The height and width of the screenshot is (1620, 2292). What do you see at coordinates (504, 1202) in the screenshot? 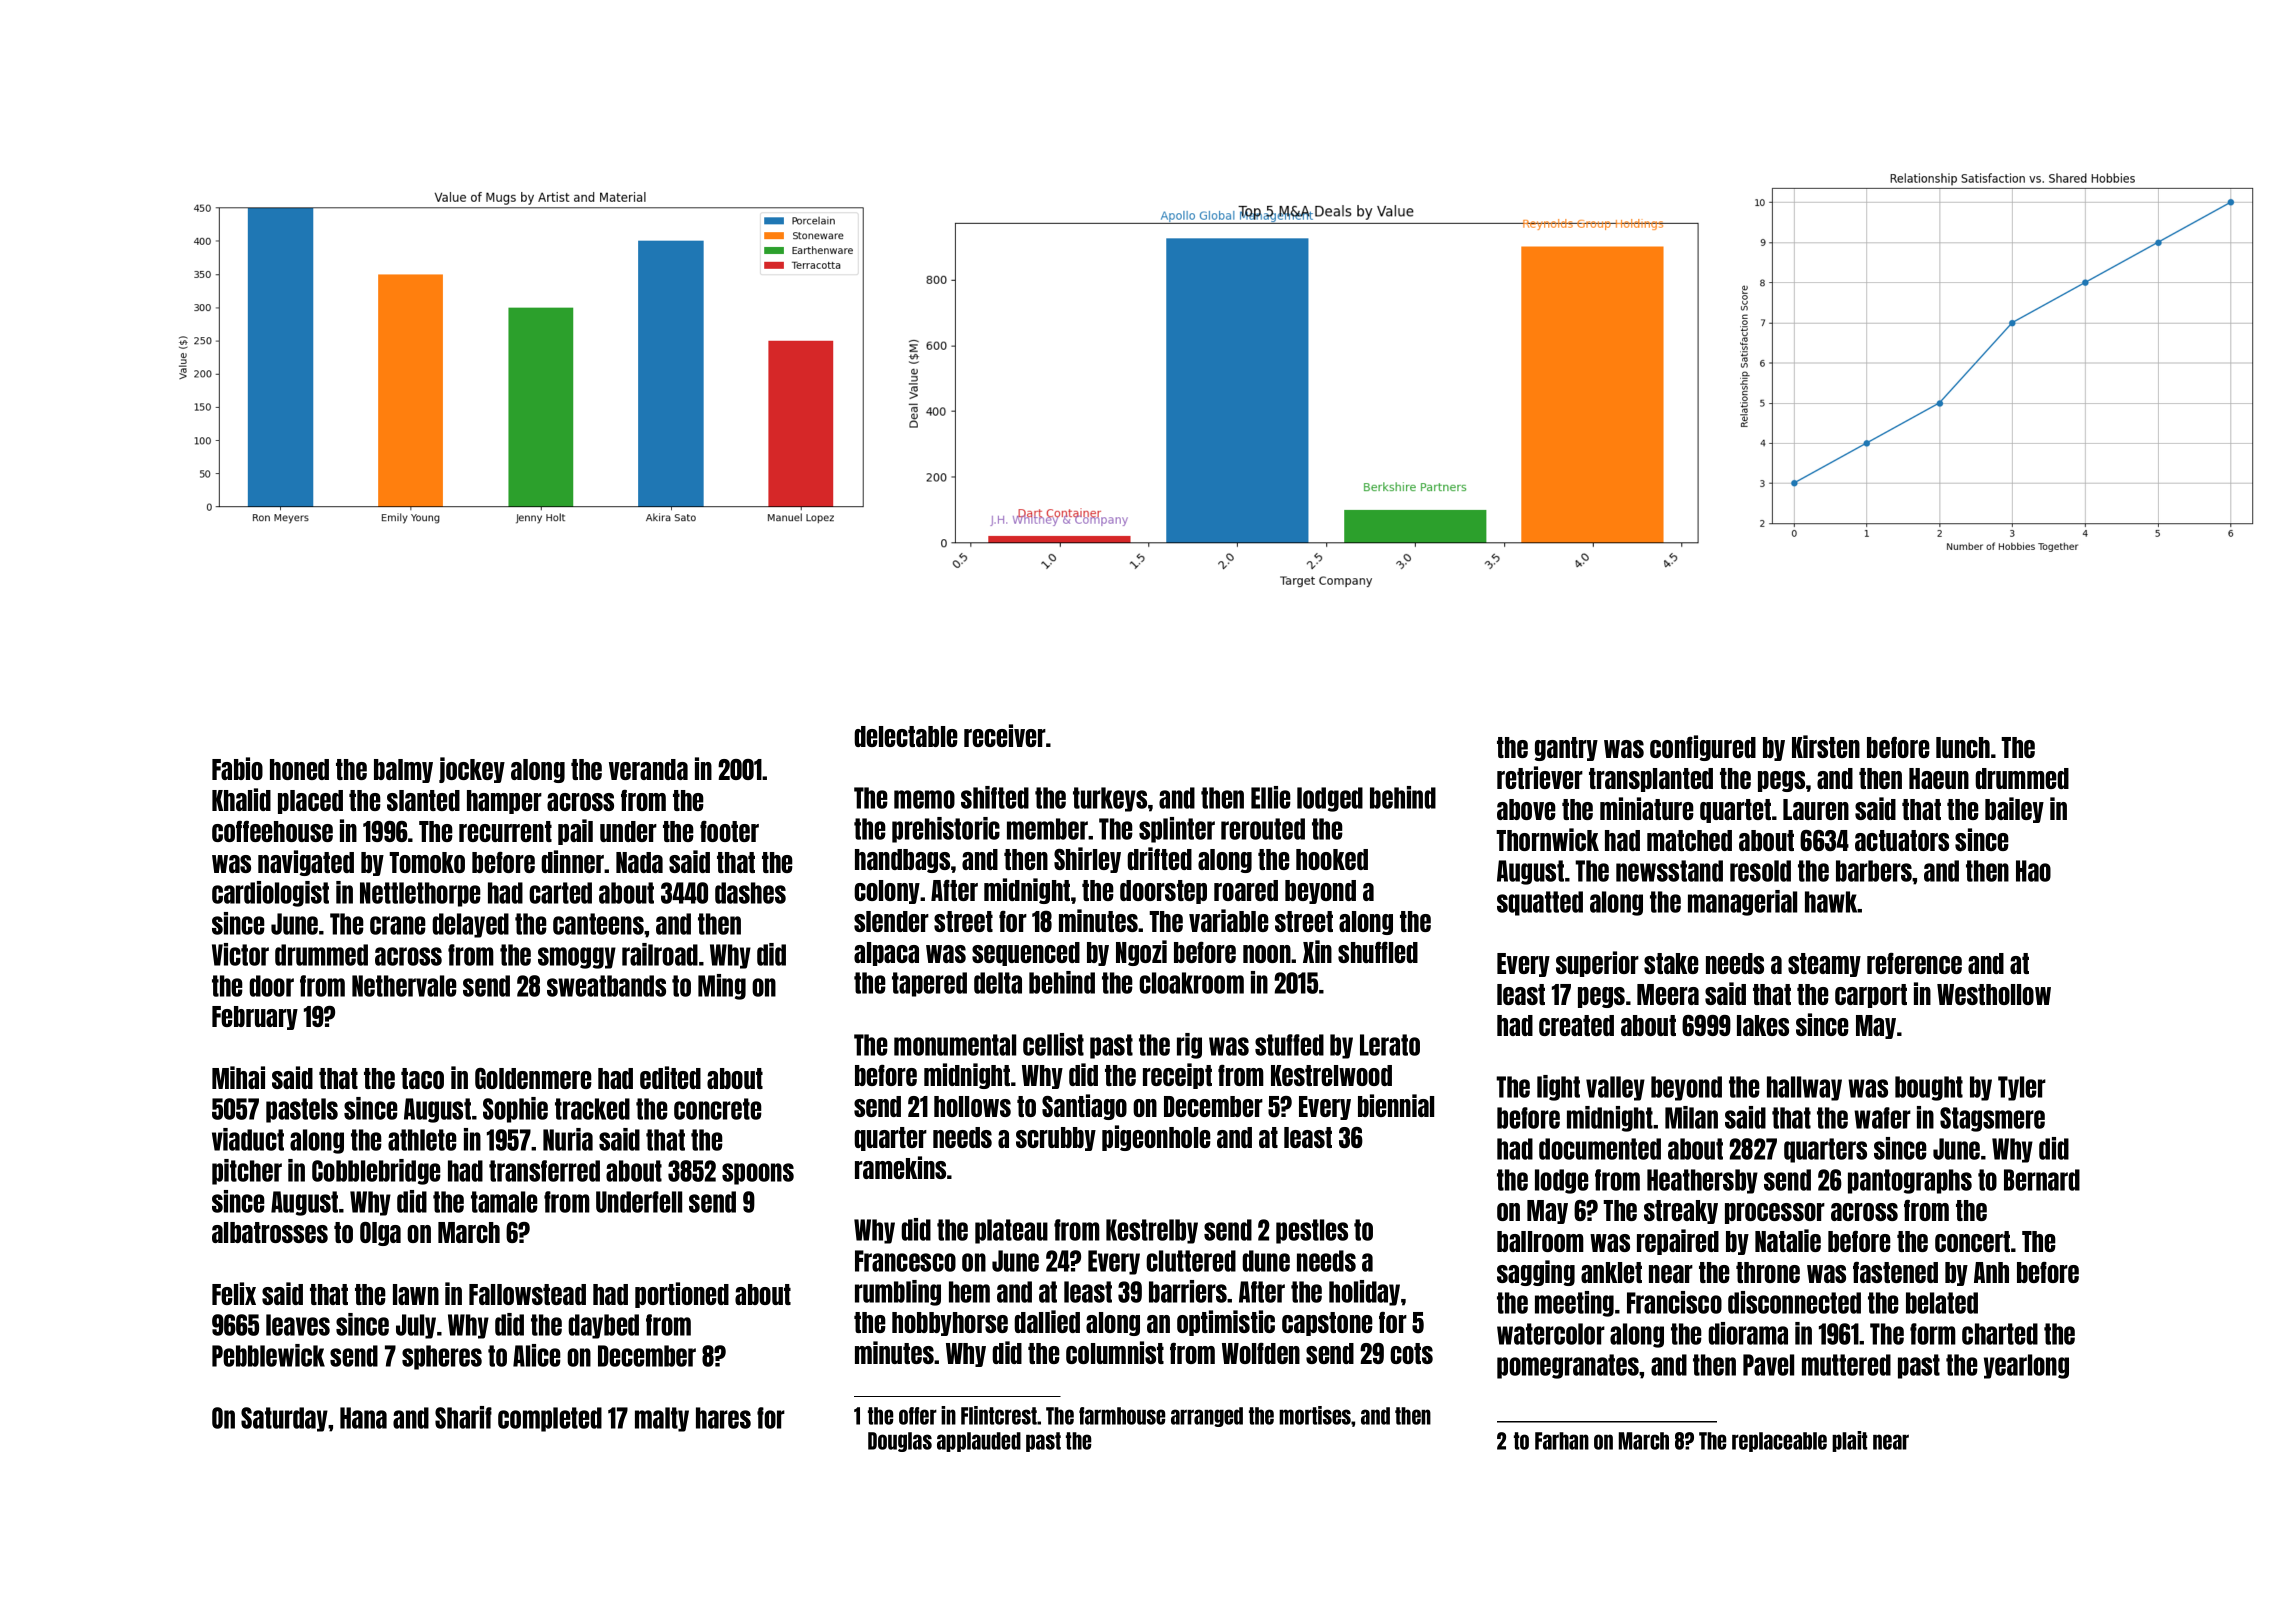
I see `tamale` at bounding box center [504, 1202].
